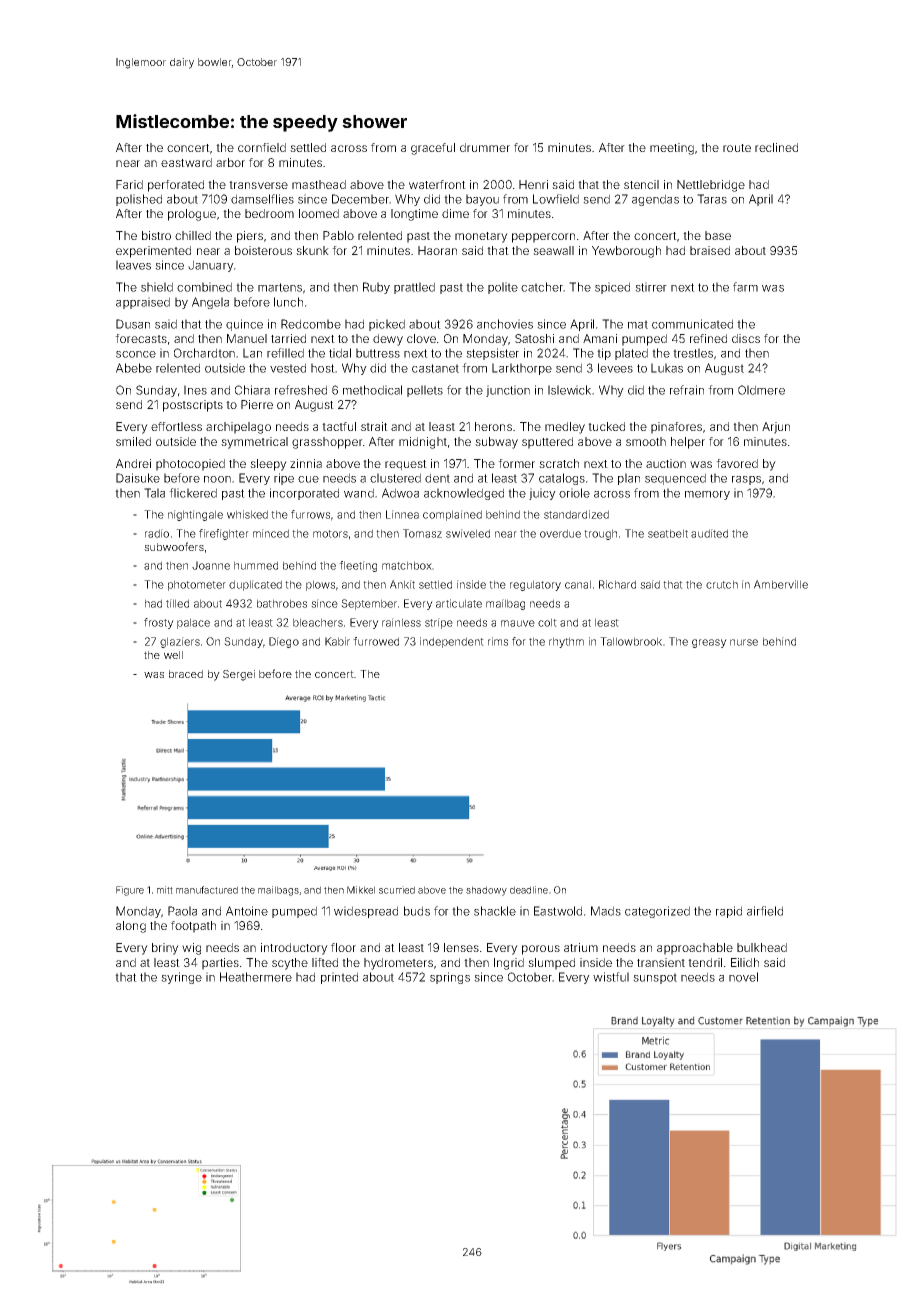 Image resolution: width=924 pixels, height=1308 pixels. Describe the element at coordinates (256, 977) in the screenshot. I see `Heathermere` at that location.
